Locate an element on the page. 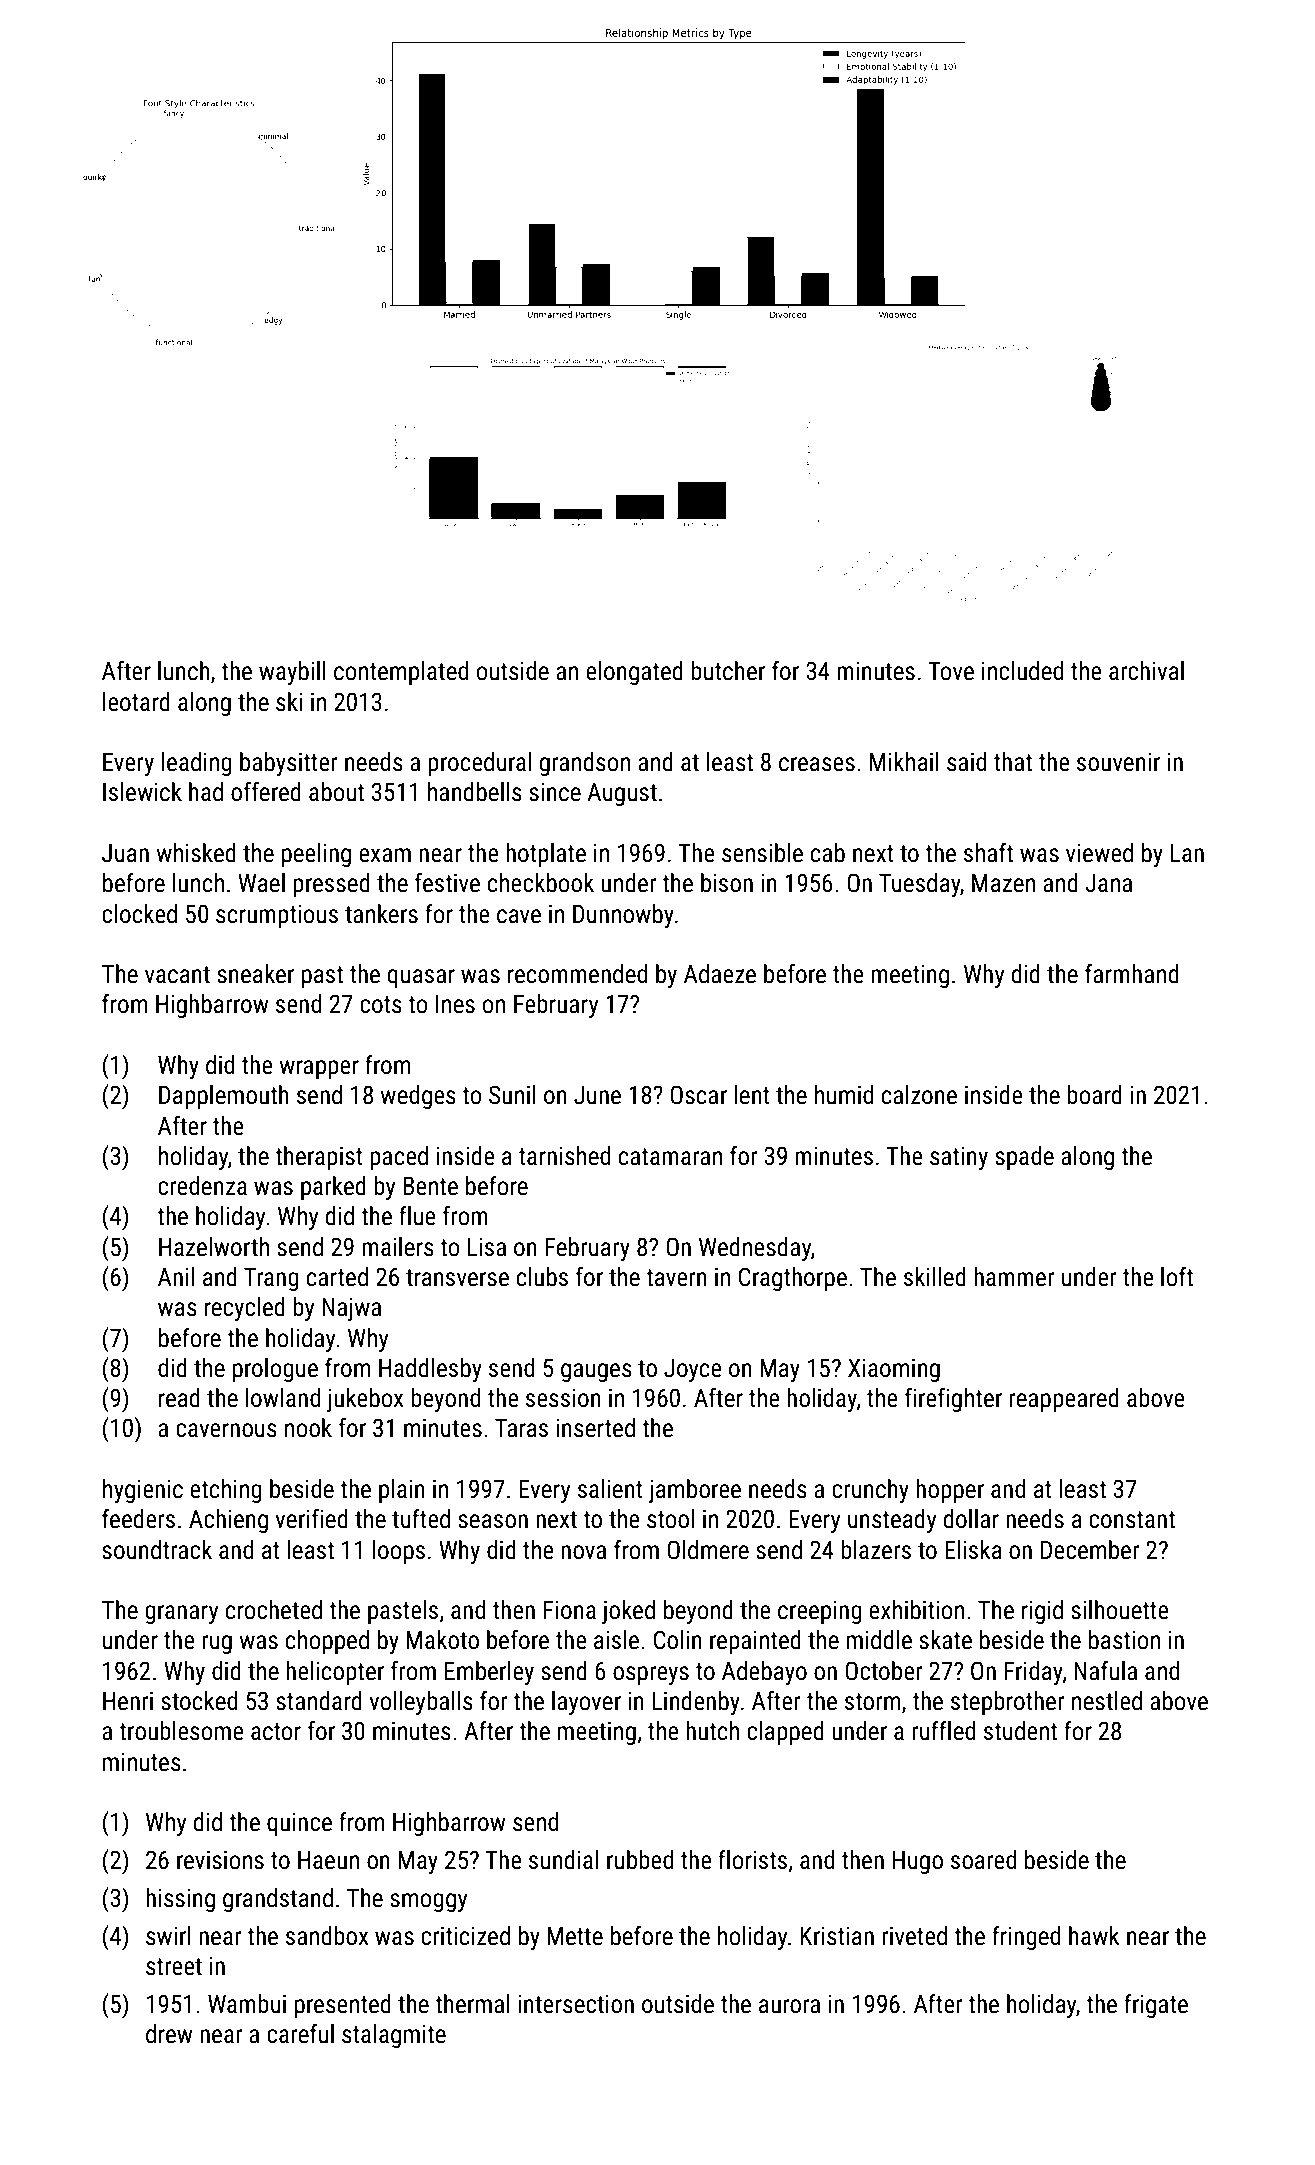 The height and width of the page is (2165, 1315). stalagmite is located at coordinates (394, 2036).
